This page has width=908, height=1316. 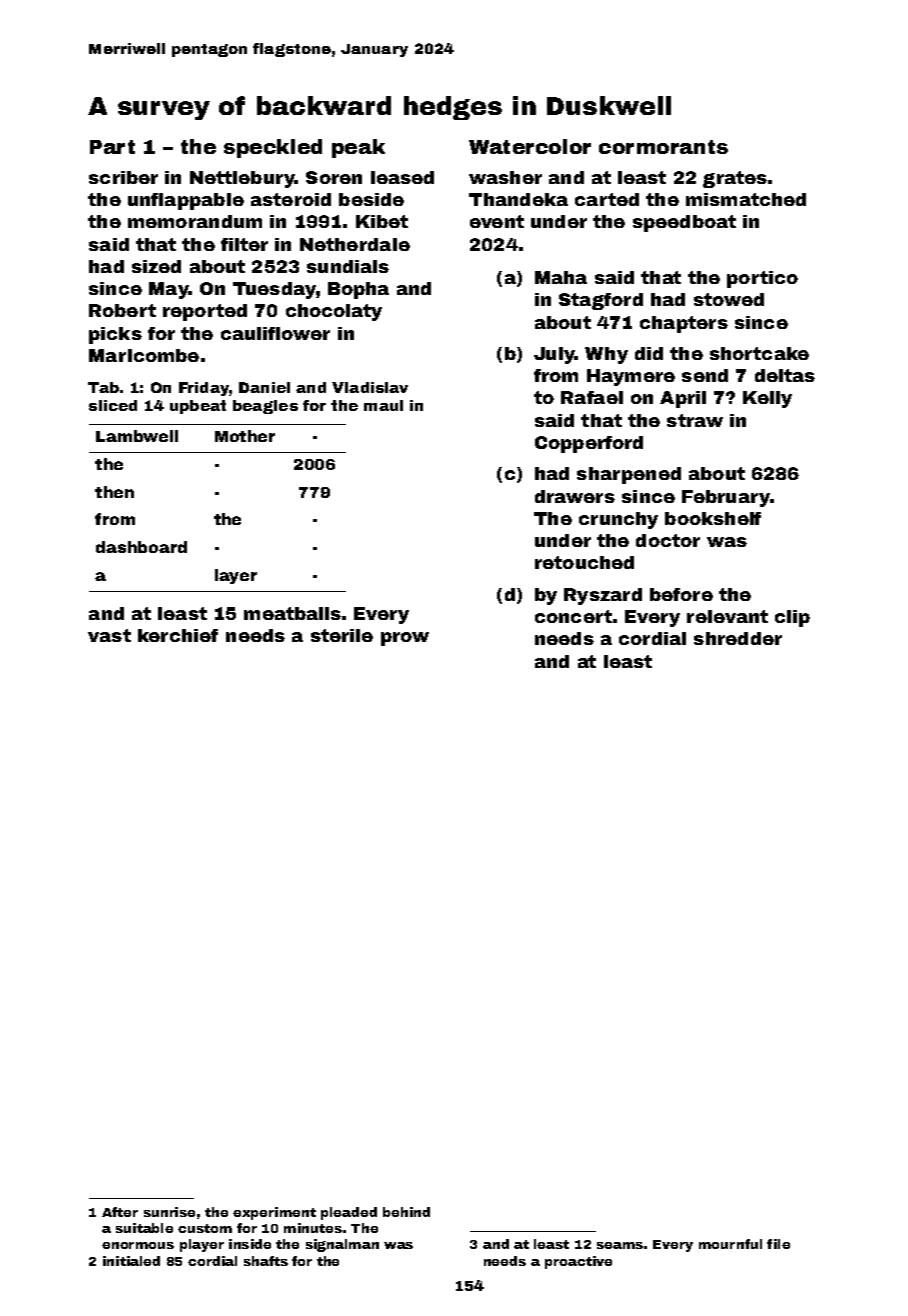 I want to click on sterile, so click(x=342, y=635).
